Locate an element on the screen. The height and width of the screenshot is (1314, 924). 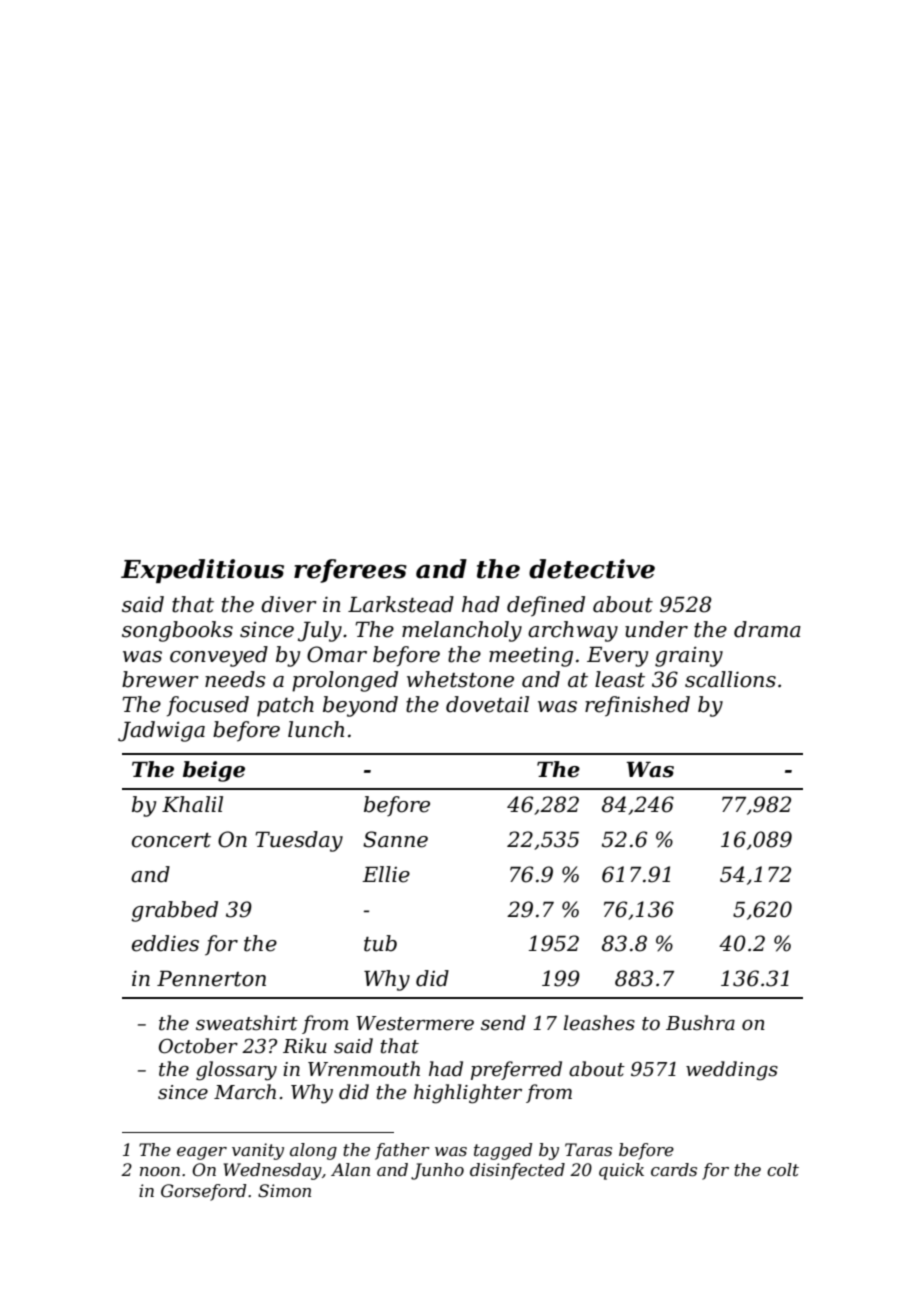
eddies is located at coordinates (165, 943).
